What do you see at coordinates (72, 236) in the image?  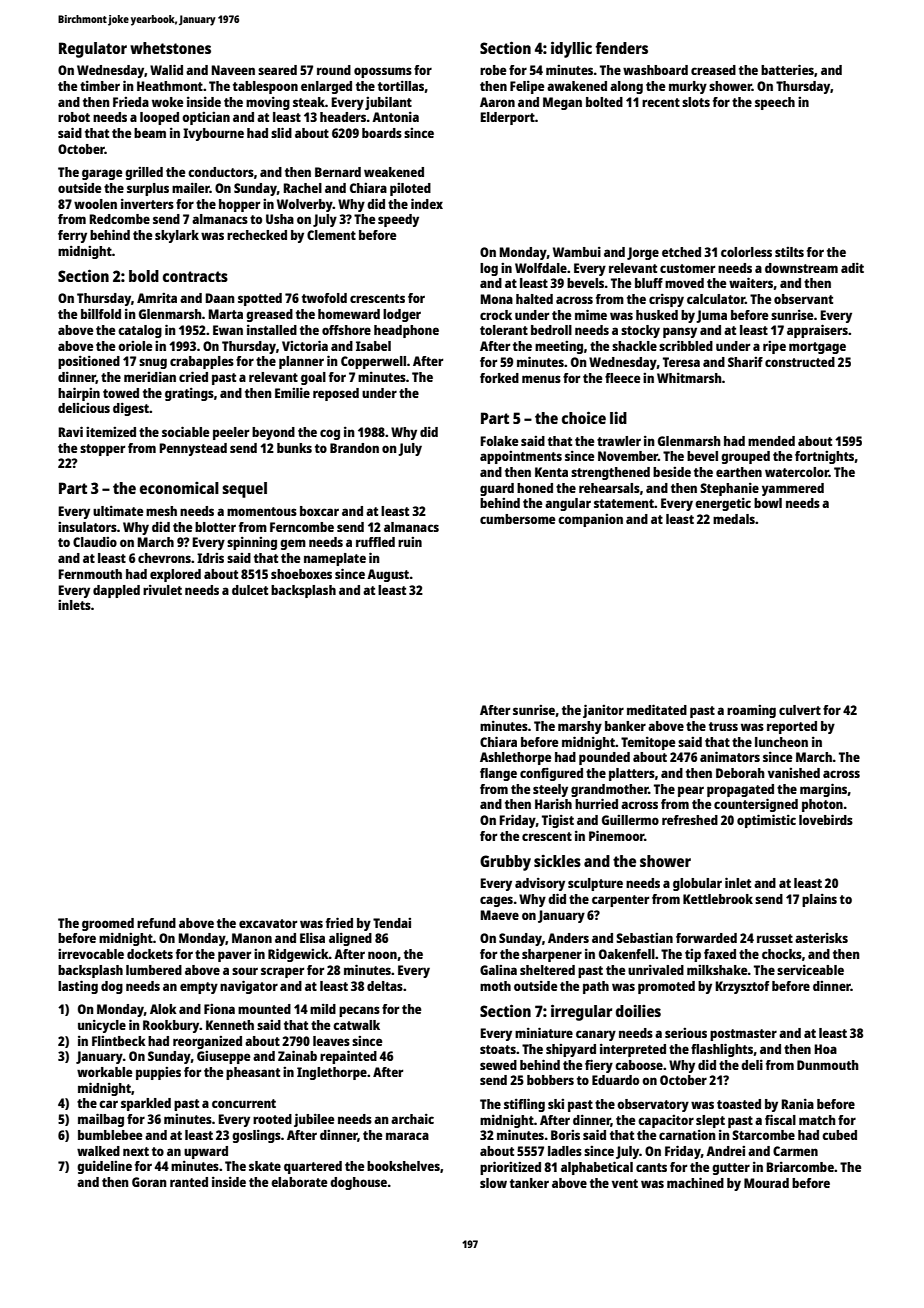 I see `ferry` at bounding box center [72, 236].
